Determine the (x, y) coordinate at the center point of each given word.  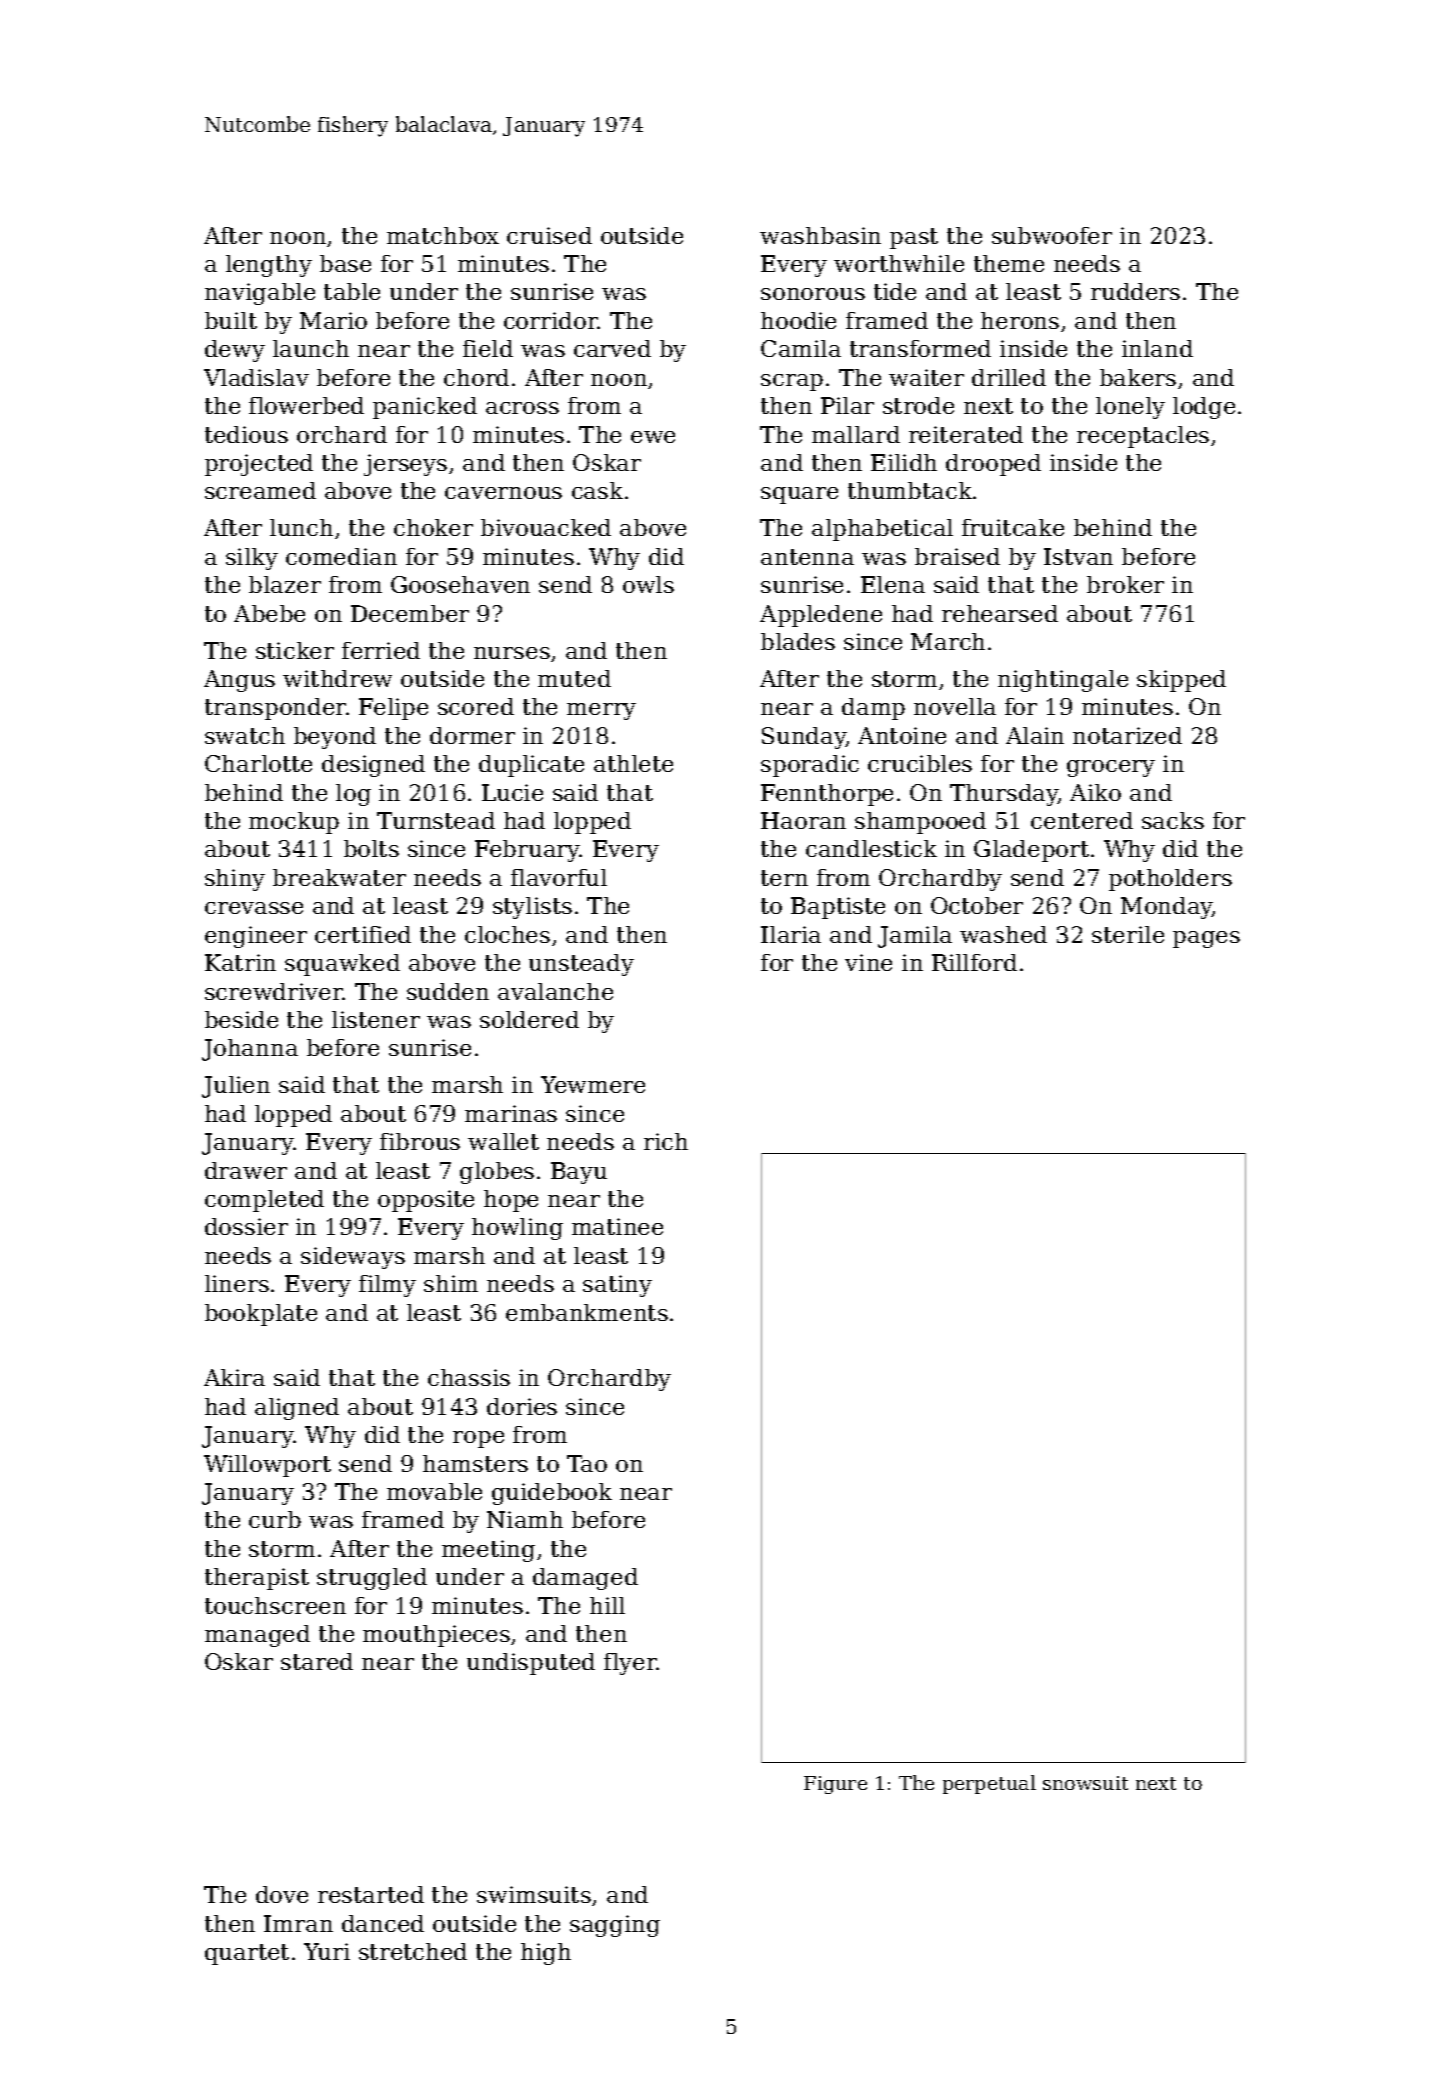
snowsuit (1085, 1783)
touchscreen (275, 1605)
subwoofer (1052, 235)
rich (666, 1141)
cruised (549, 235)
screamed (260, 490)
